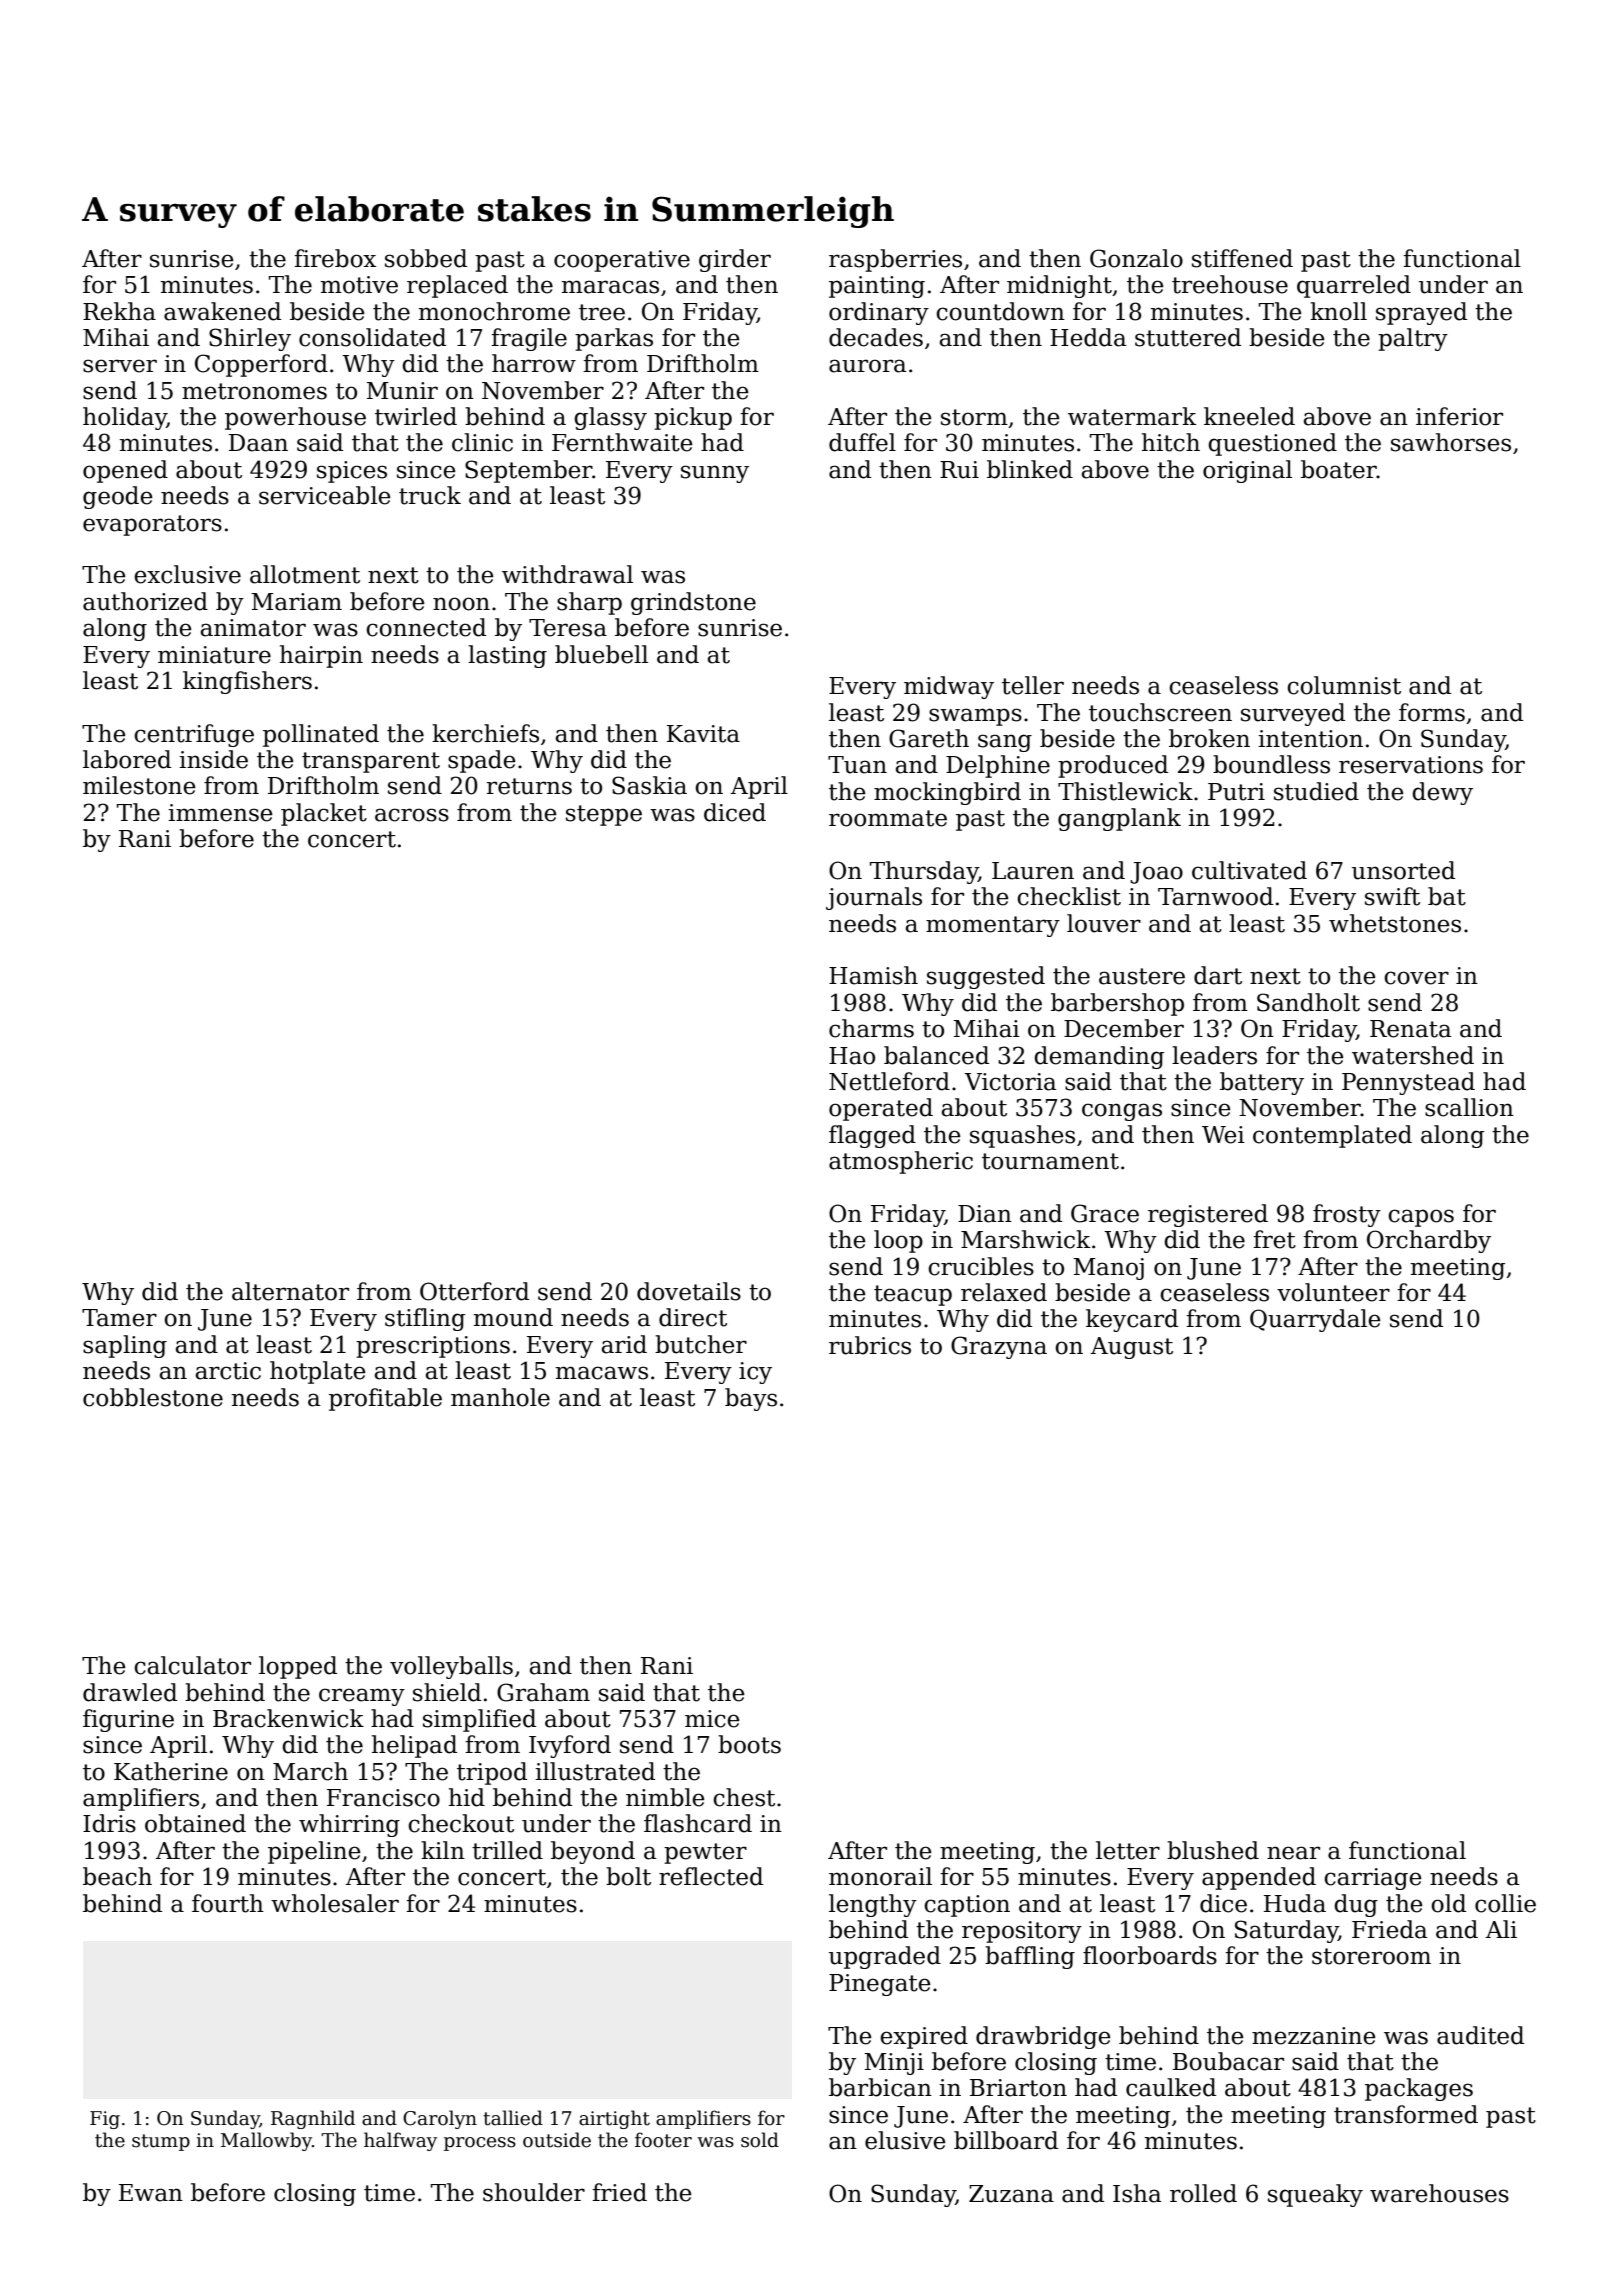 This image has height=2292, width=1620. Describe the element at coordinates (324, 814) in the image. I see `placket` at that location.
